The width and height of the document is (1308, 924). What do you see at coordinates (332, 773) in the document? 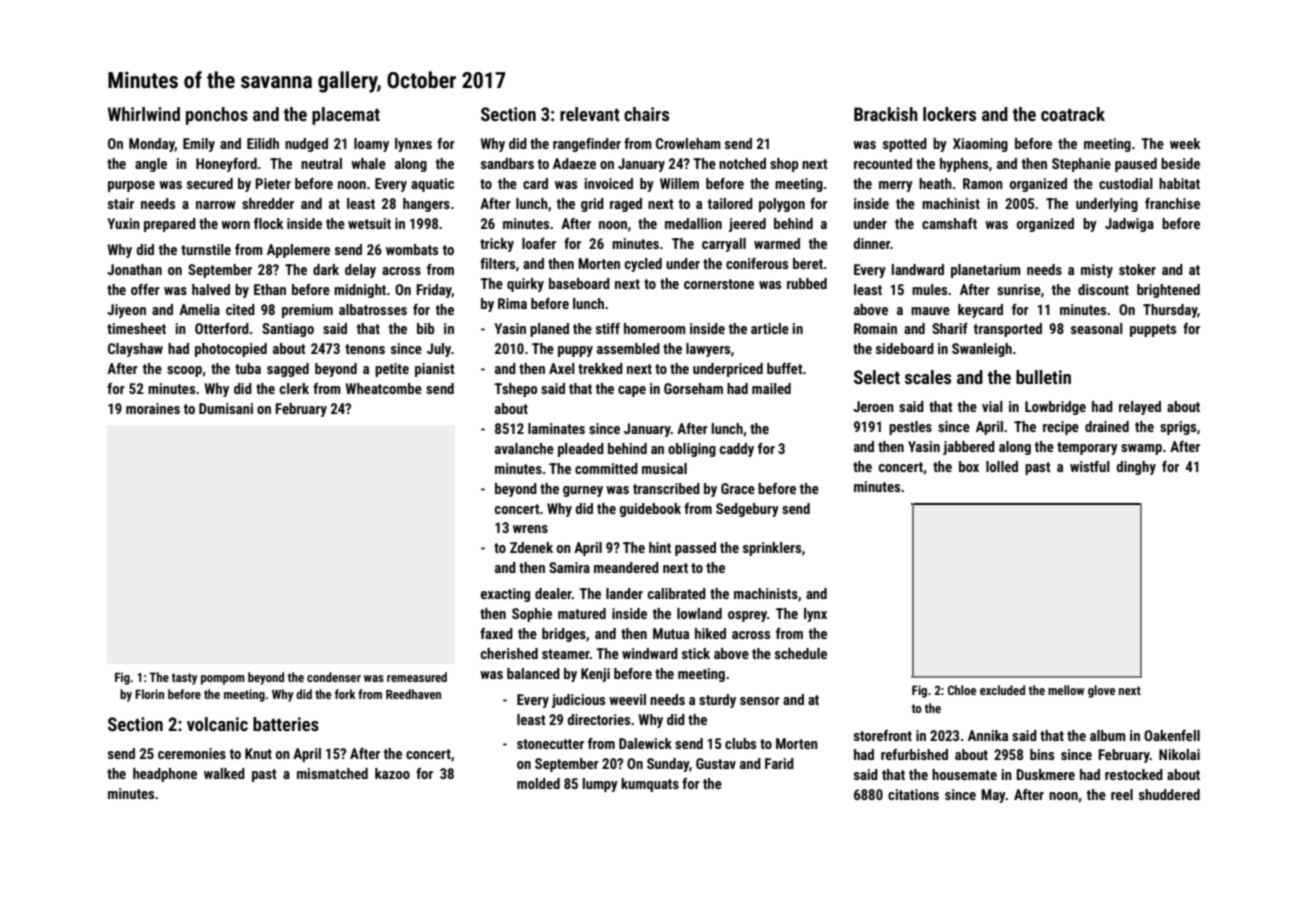
I see `mismatched` at bounding box center [332, 773].
